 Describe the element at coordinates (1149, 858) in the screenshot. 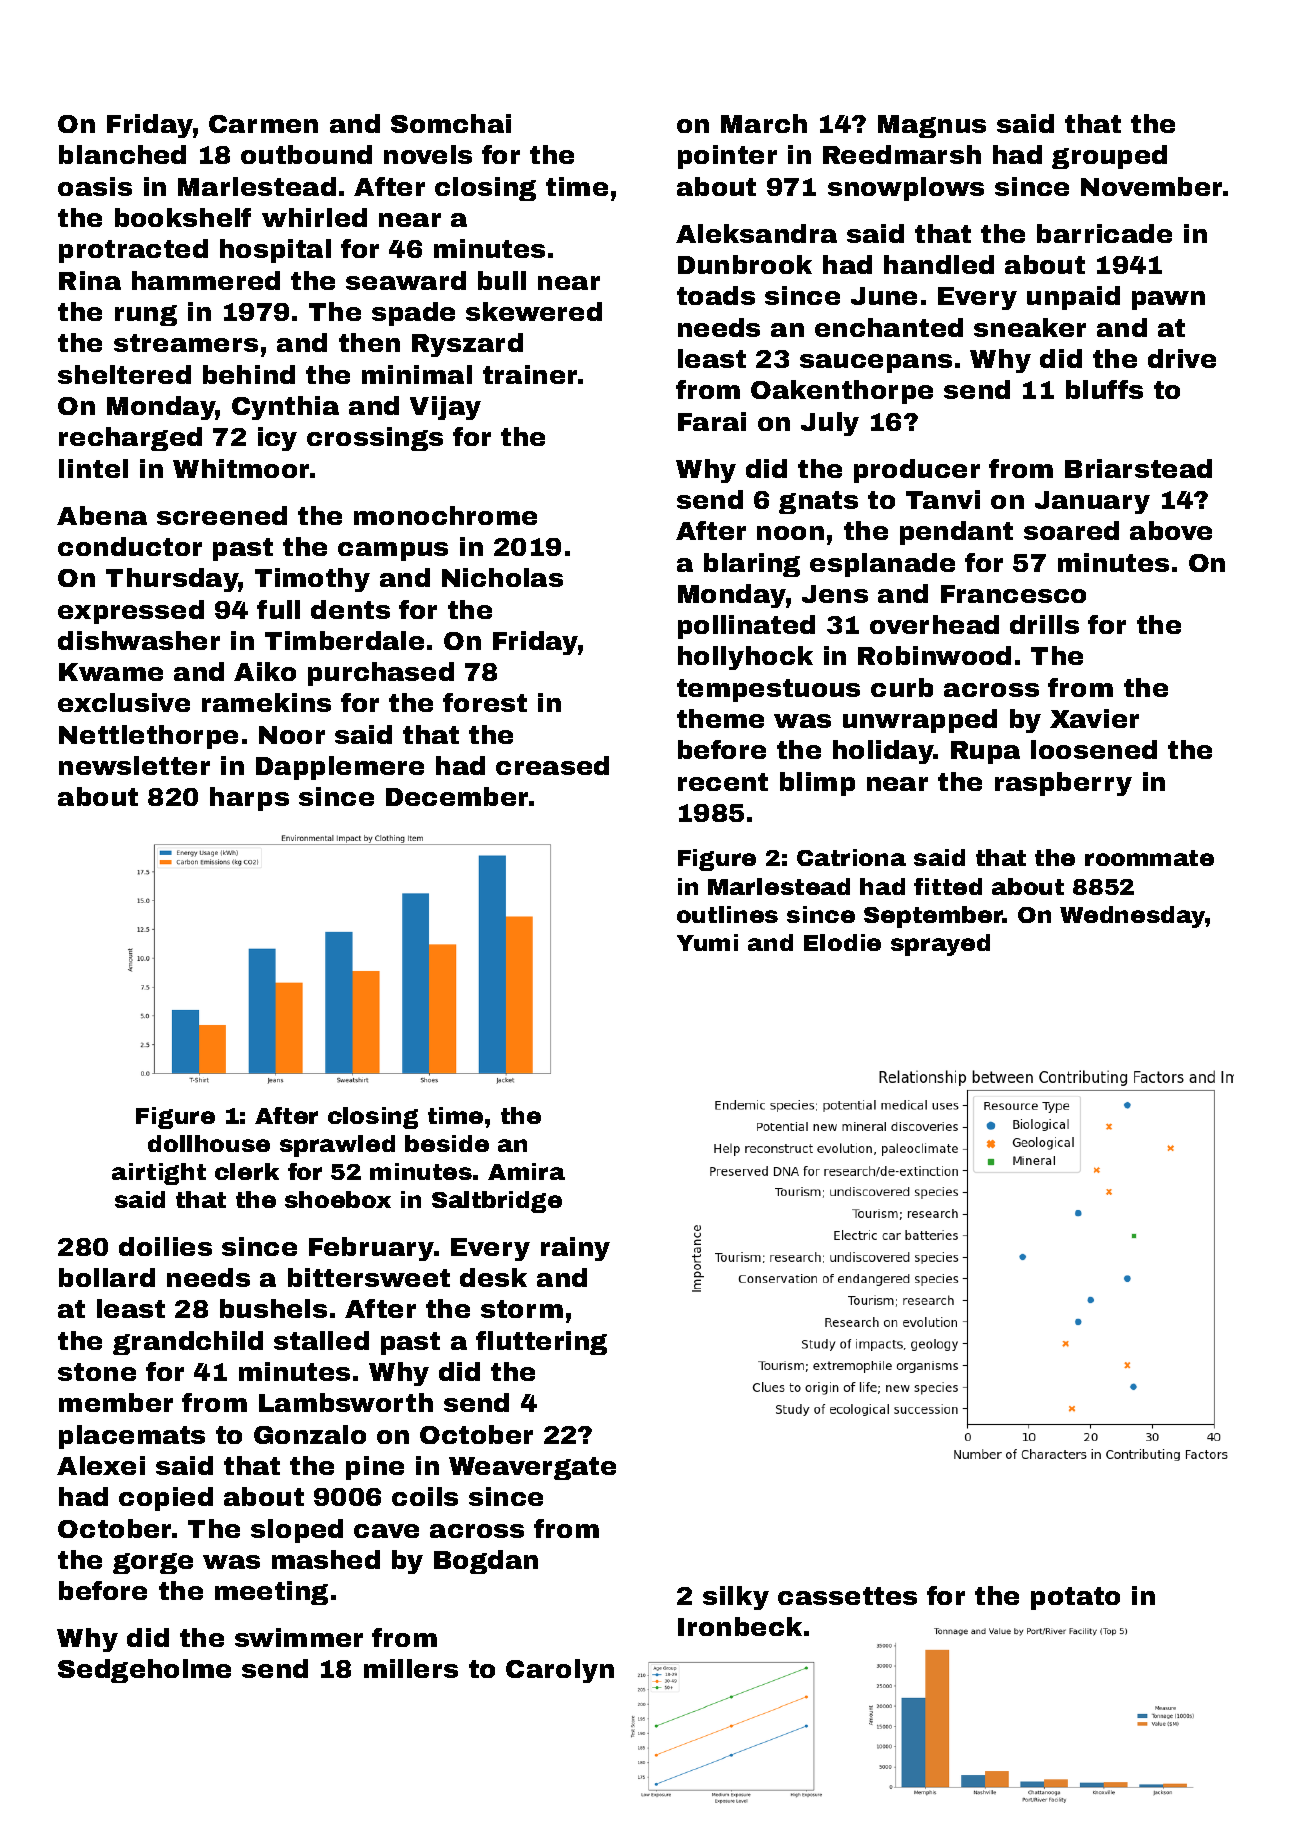

I see `roommate` at that location.
